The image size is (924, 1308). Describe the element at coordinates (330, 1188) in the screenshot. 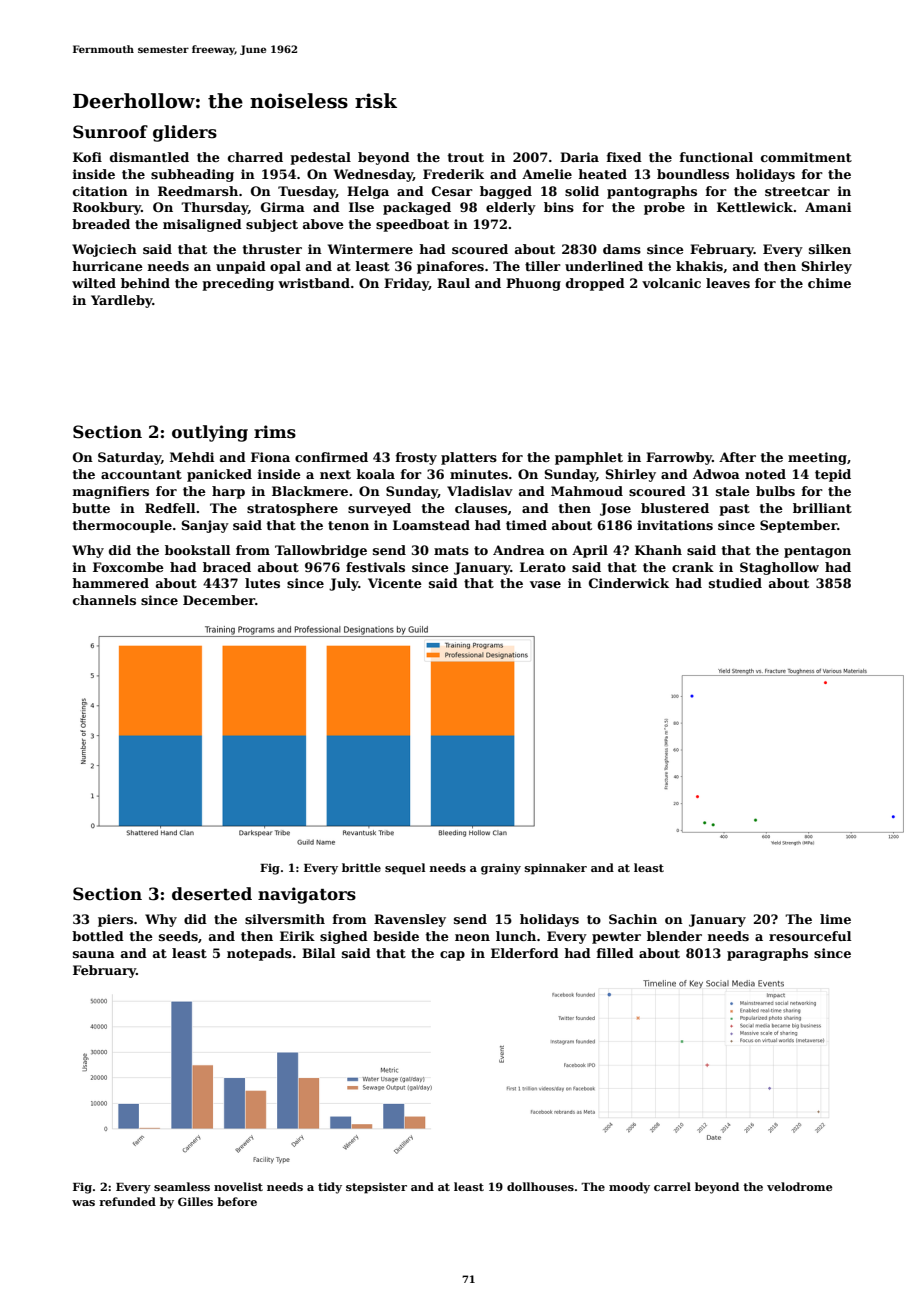

I see `tidy` at that location.
